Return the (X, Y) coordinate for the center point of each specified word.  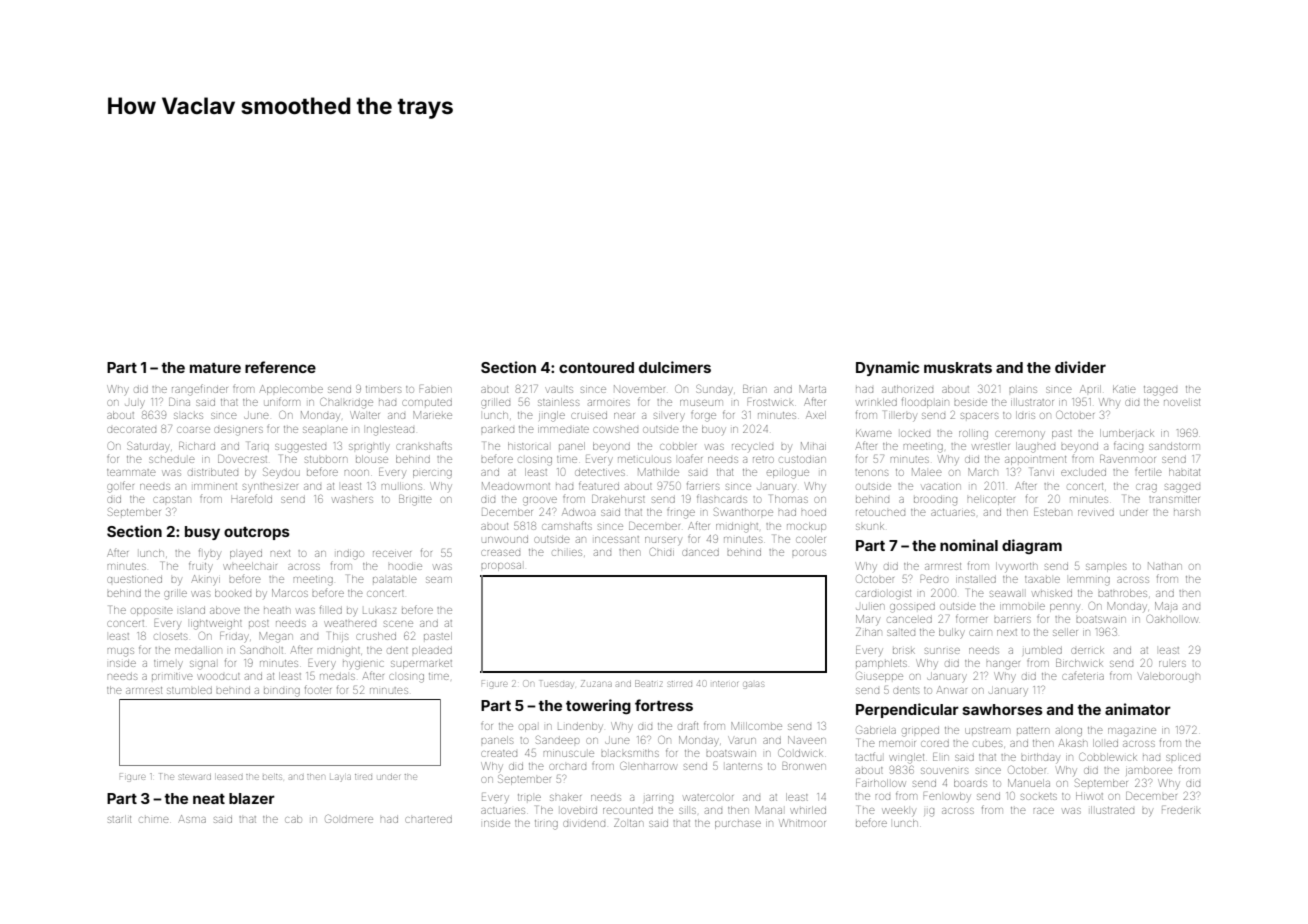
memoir (897, 744)
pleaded (432, 650)
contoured (596, 367)
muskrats (958, 367)
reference (280, 367)
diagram (1032, 546)
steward (195, 777)
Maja (1166, 606)
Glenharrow (648, 765)
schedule (172, 460)
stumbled (189, 690)
